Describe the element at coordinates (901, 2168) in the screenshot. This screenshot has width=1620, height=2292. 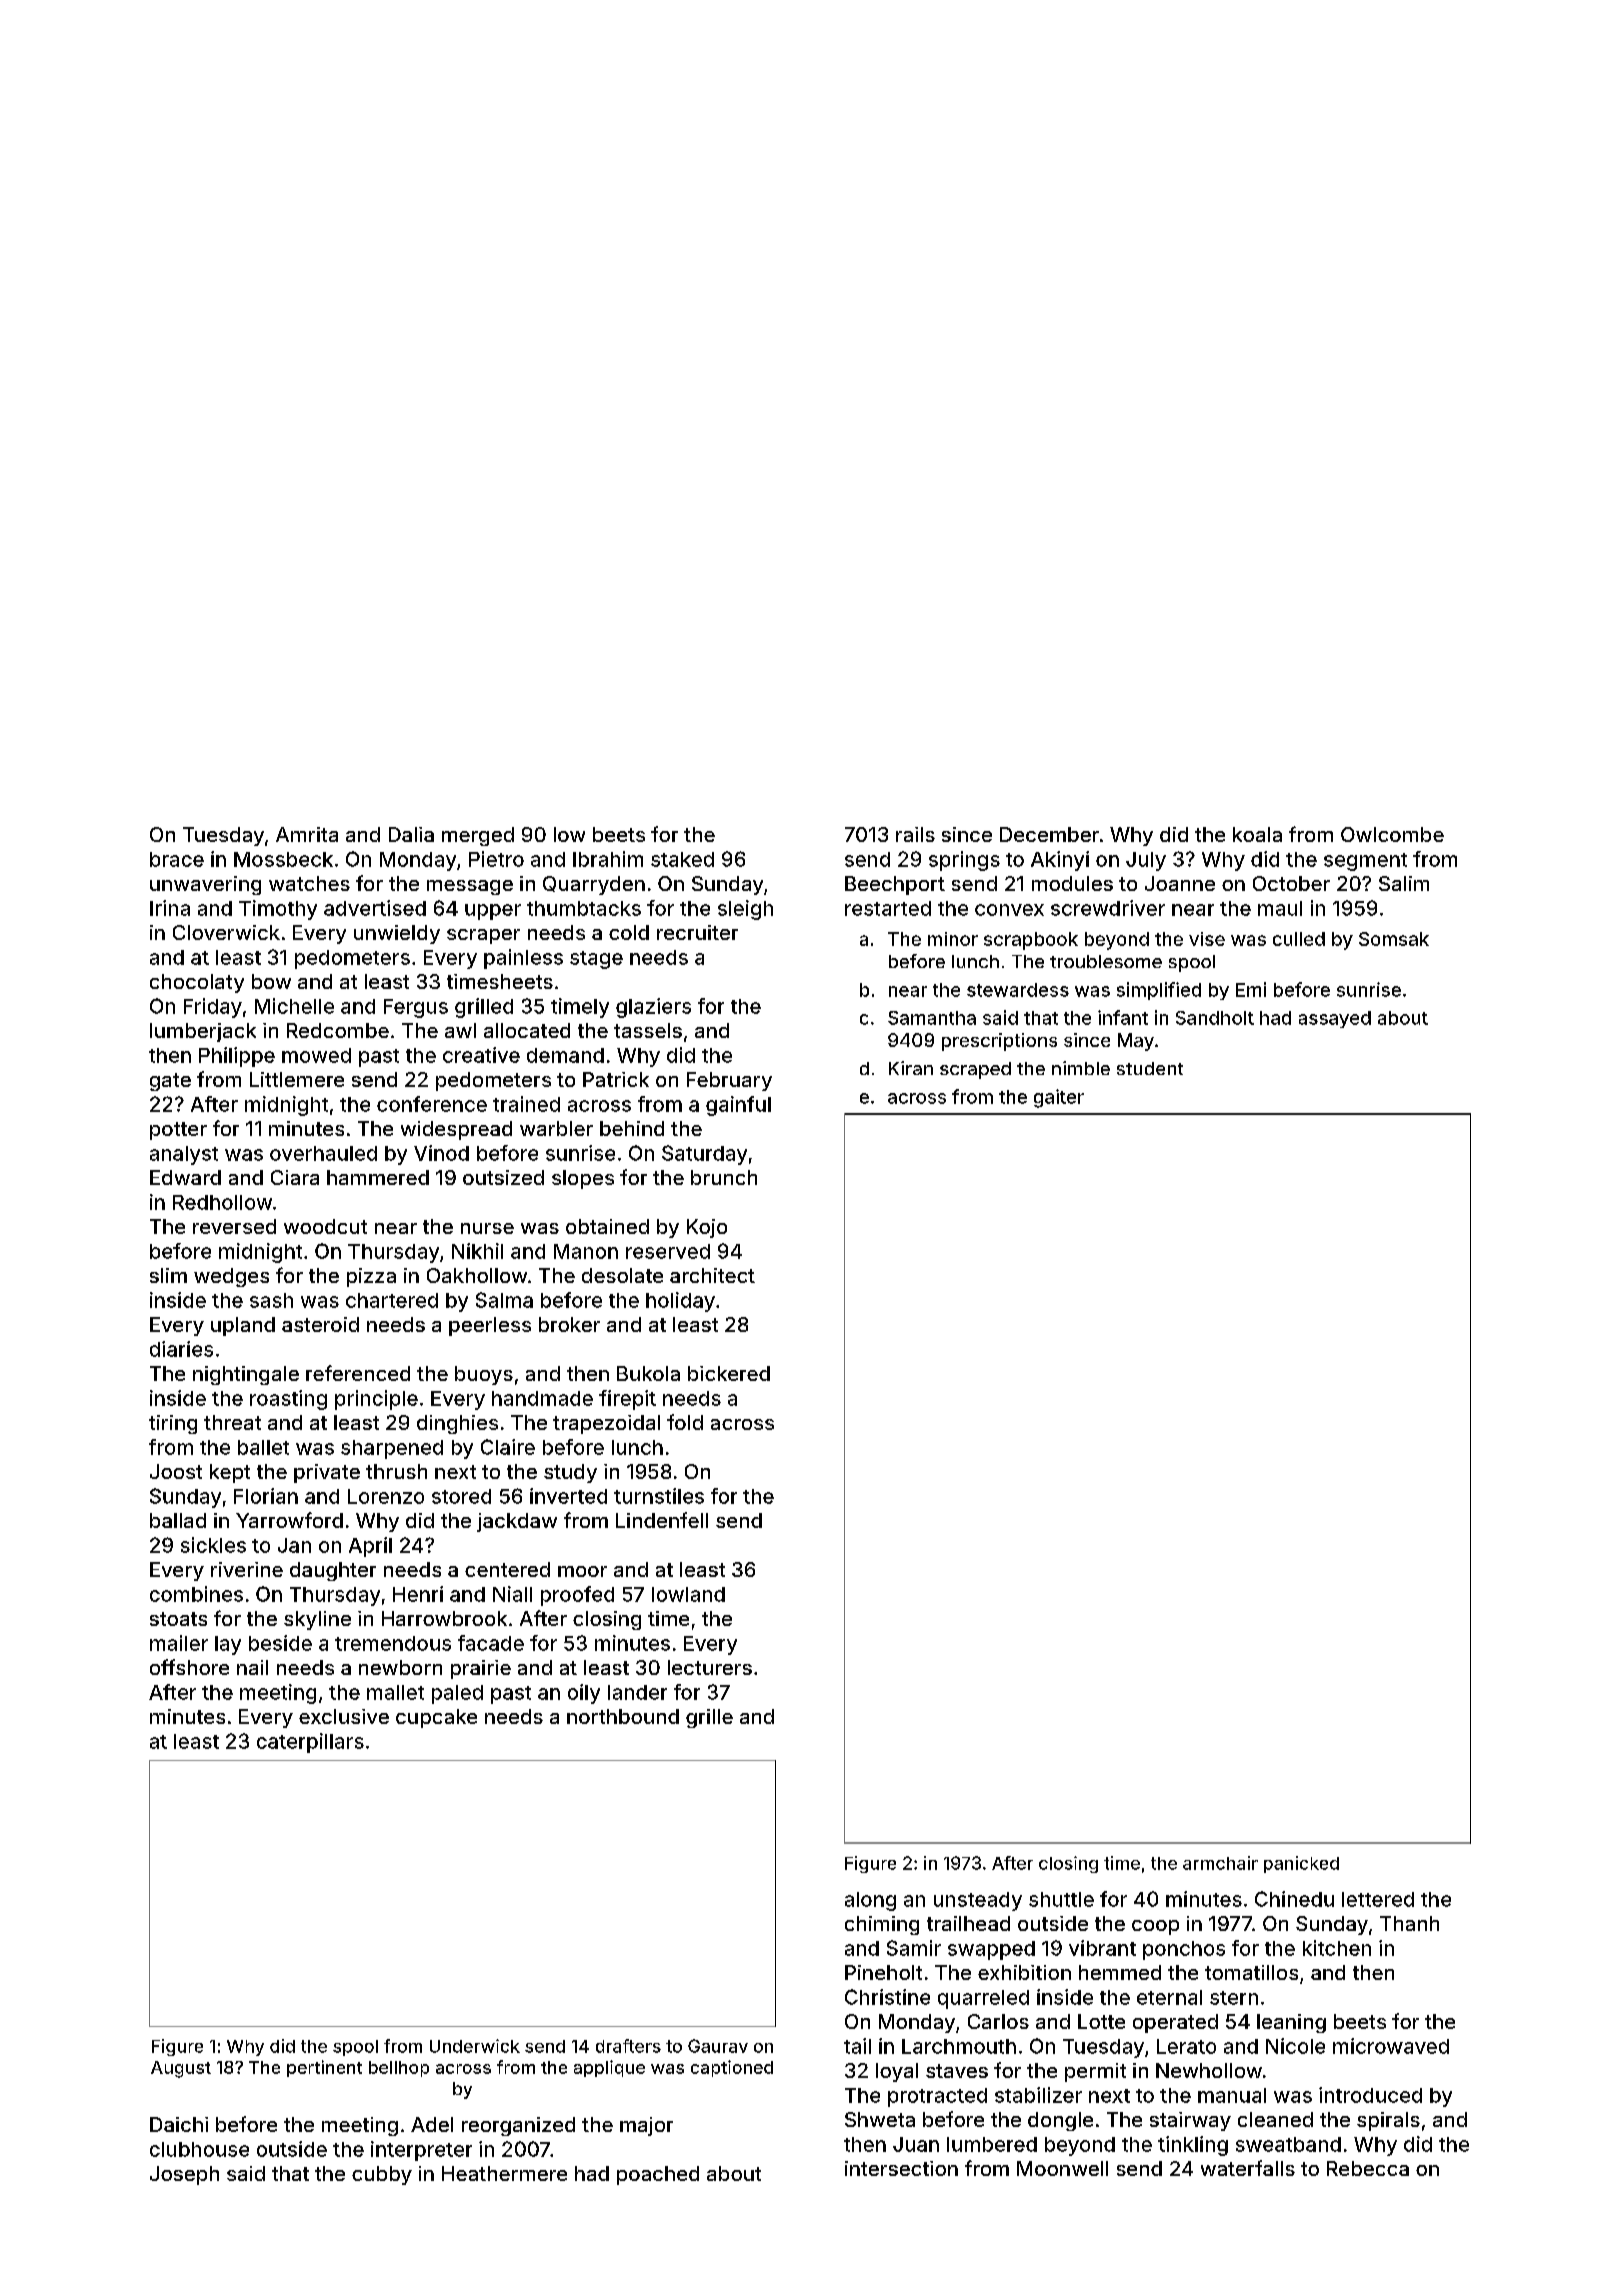
I see `intersection` at that location.
